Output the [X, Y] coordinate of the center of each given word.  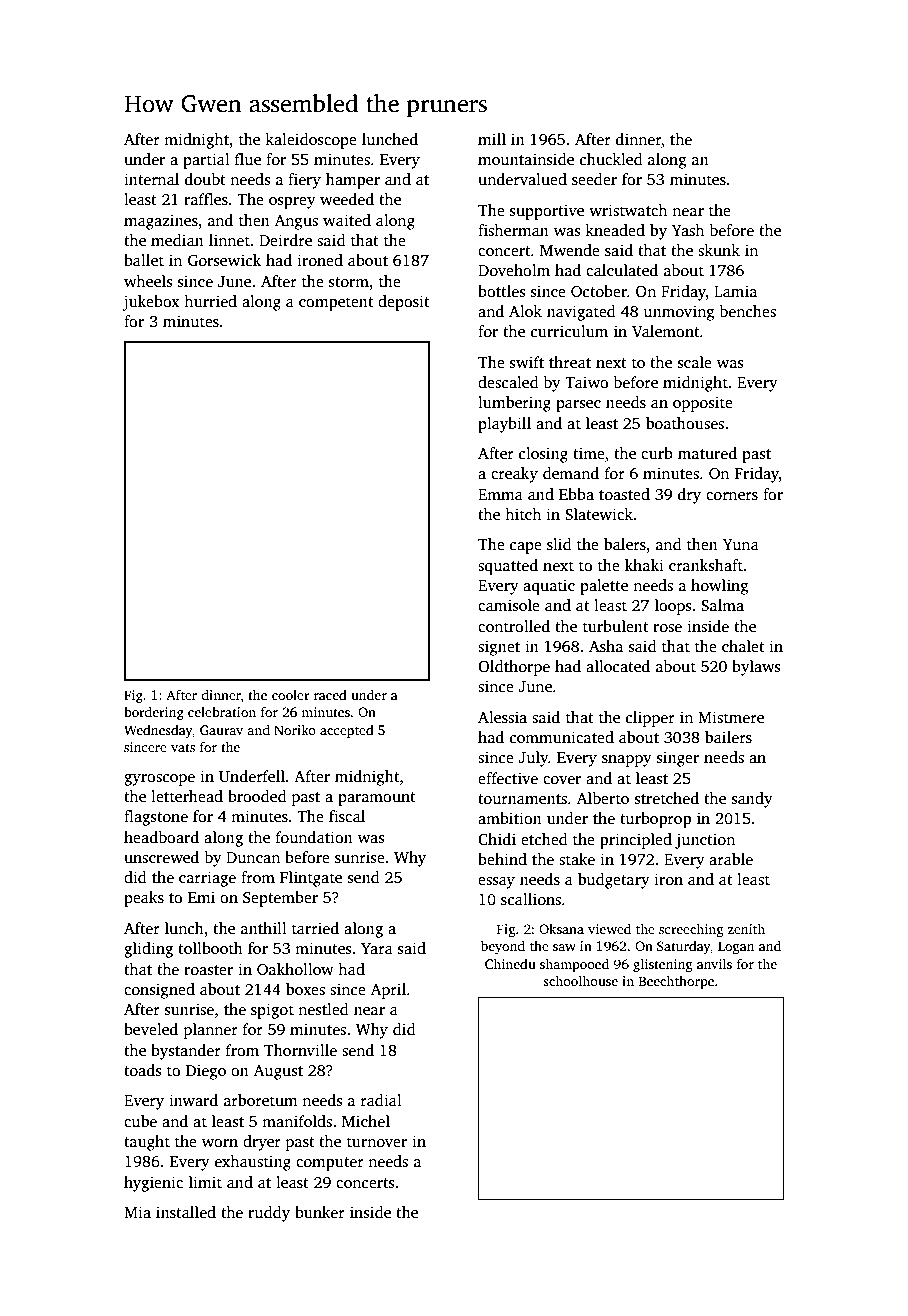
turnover [377, 1142]
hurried [210, 301]
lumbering [514, 404]
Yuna [741, 544]
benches [748, 311]
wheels [148, 281]
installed [186, 1212]
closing [543, 455]
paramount [377, 799]
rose [667, 628]
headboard [161, 837]
